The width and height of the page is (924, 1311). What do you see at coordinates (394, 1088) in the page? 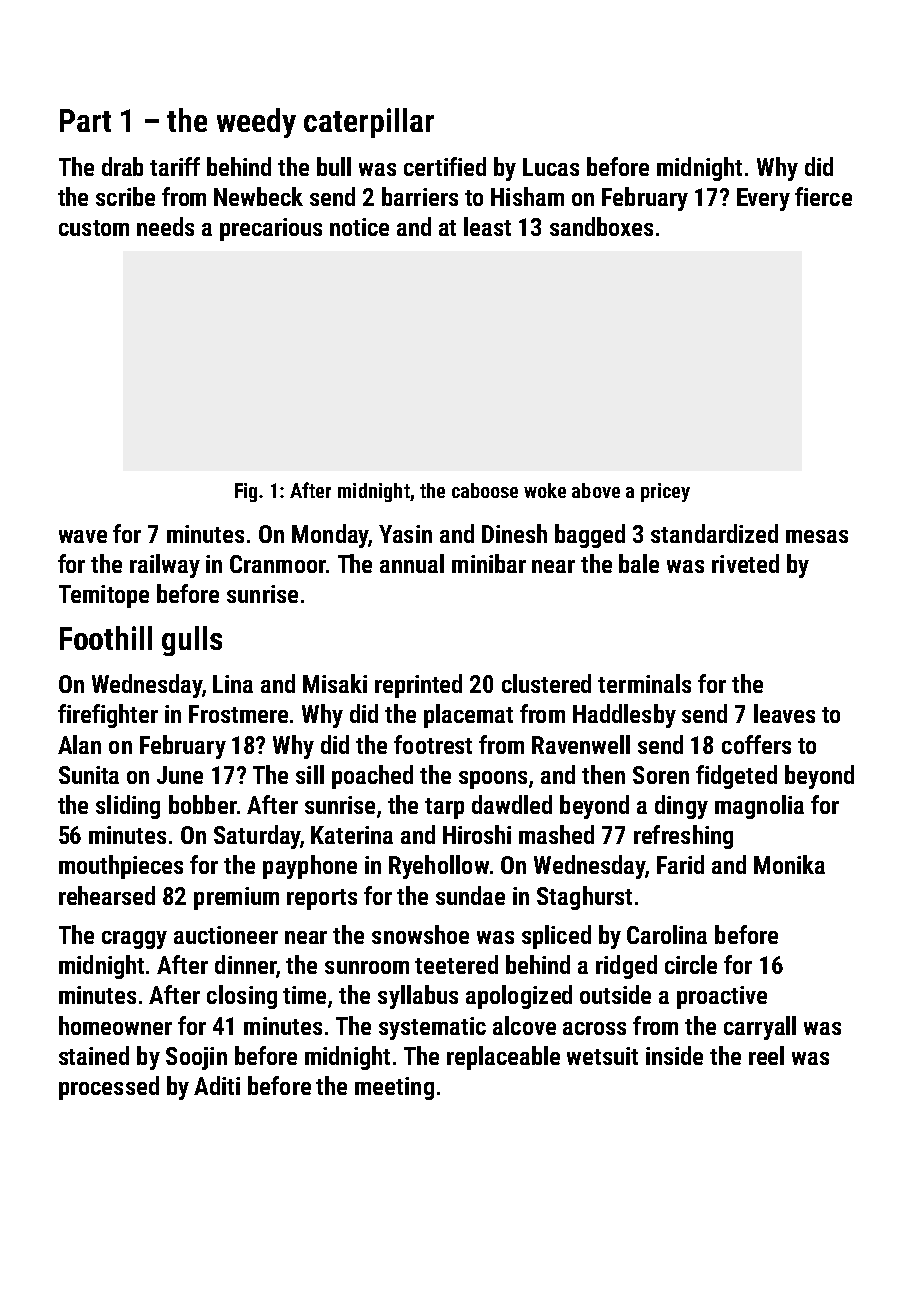
I see `meeting` at bounding box center [394, 1088].
